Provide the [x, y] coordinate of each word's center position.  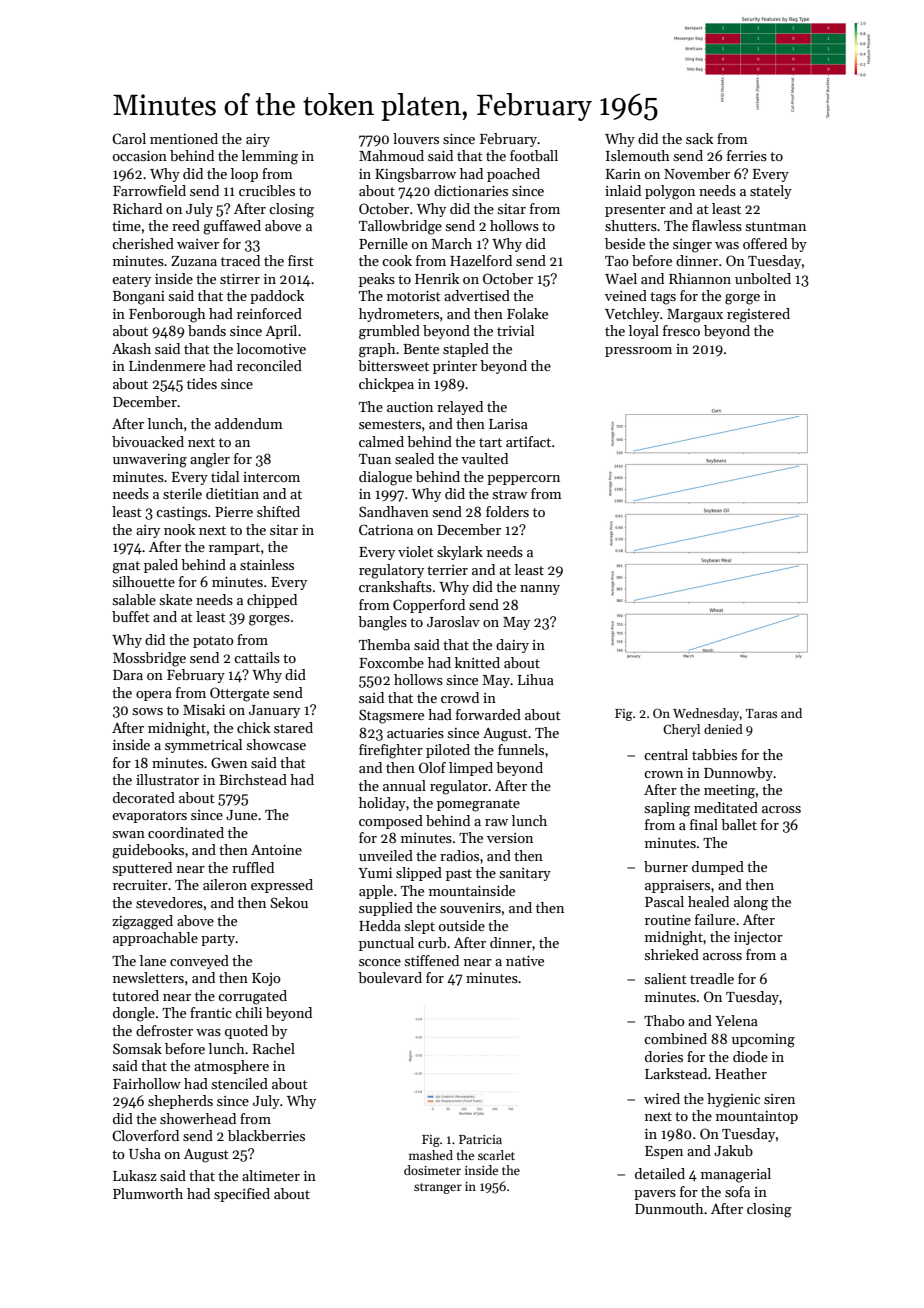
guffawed [232, 227]
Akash [131, 348]
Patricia [480, 1139]
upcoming [763, 1041]
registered [758, 315]
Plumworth [148, 1193]
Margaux [695, 316]
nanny [540, 590]
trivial [515, 330]
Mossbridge [149, 659]
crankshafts [395, 586]
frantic [211, 1012]
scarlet [496, 1155]
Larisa [508, 424]
